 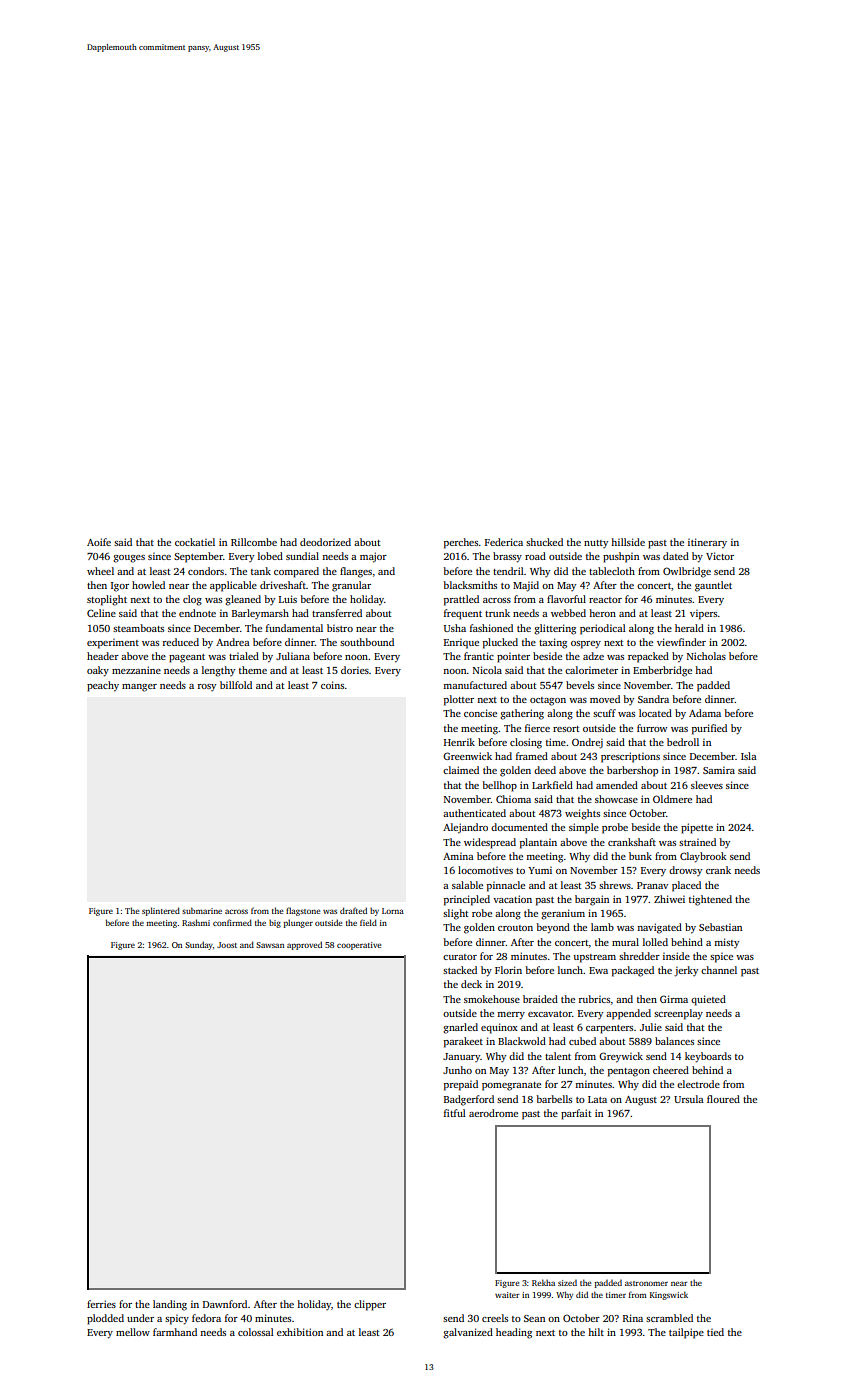 I want to click on vacation, so click(x=512, y=899).
